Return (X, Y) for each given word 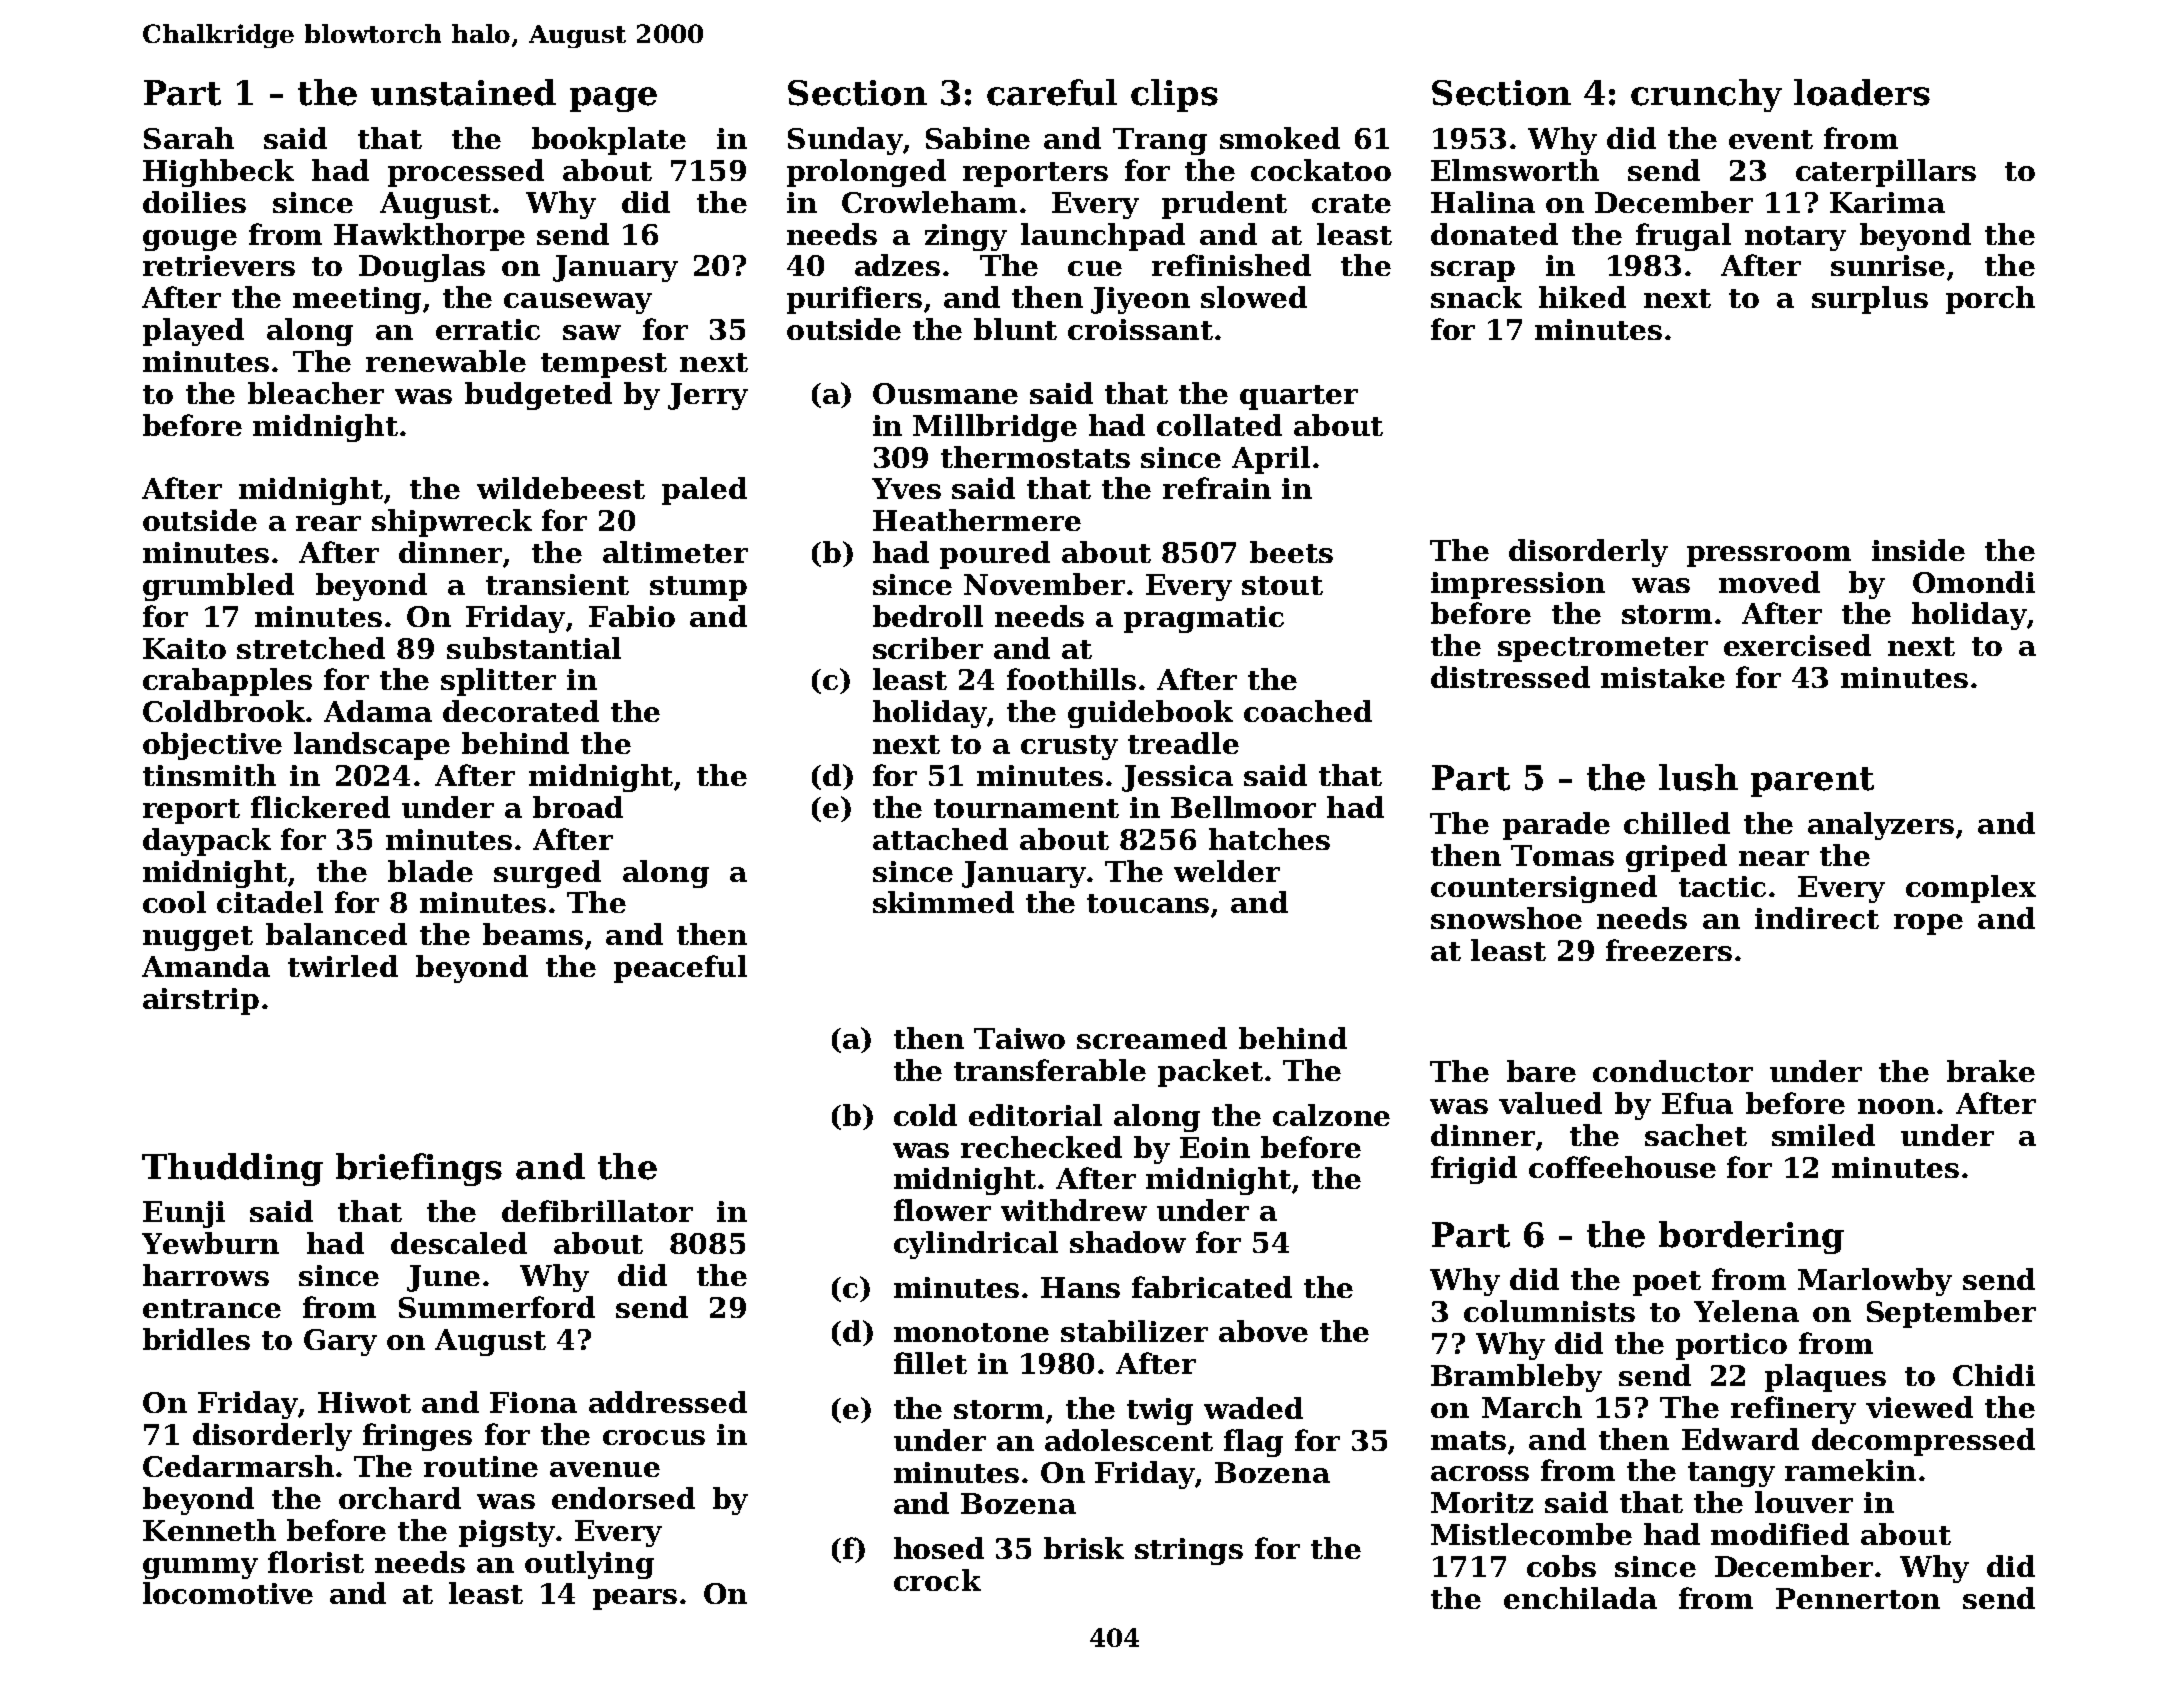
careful (1052, 92)
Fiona (533, 1402)
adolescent (1129, 1440)
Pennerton (1858, 1598)
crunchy (1706, 95)
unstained (463, 92)
